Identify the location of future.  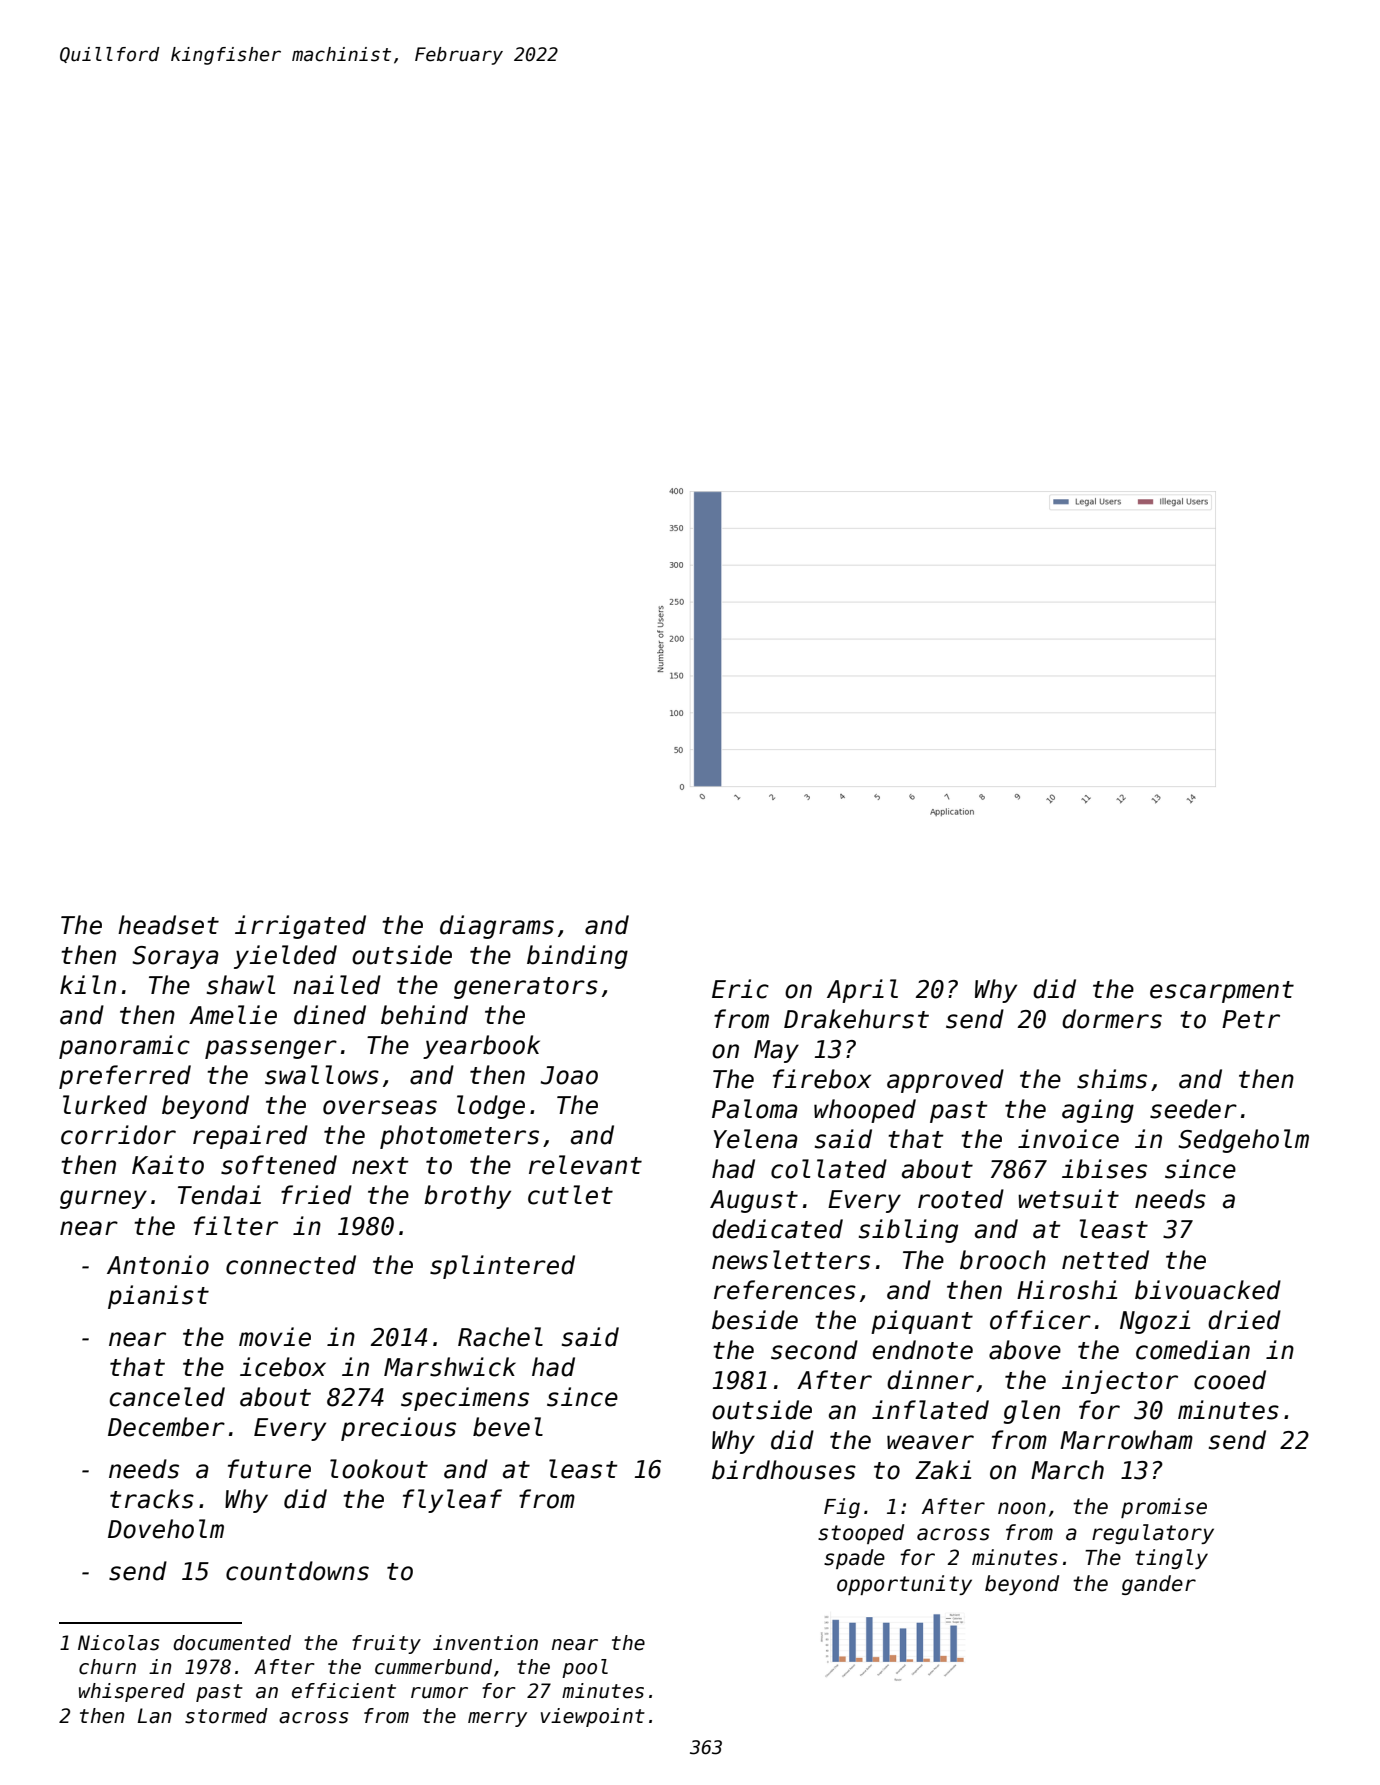
(269, 1469).
